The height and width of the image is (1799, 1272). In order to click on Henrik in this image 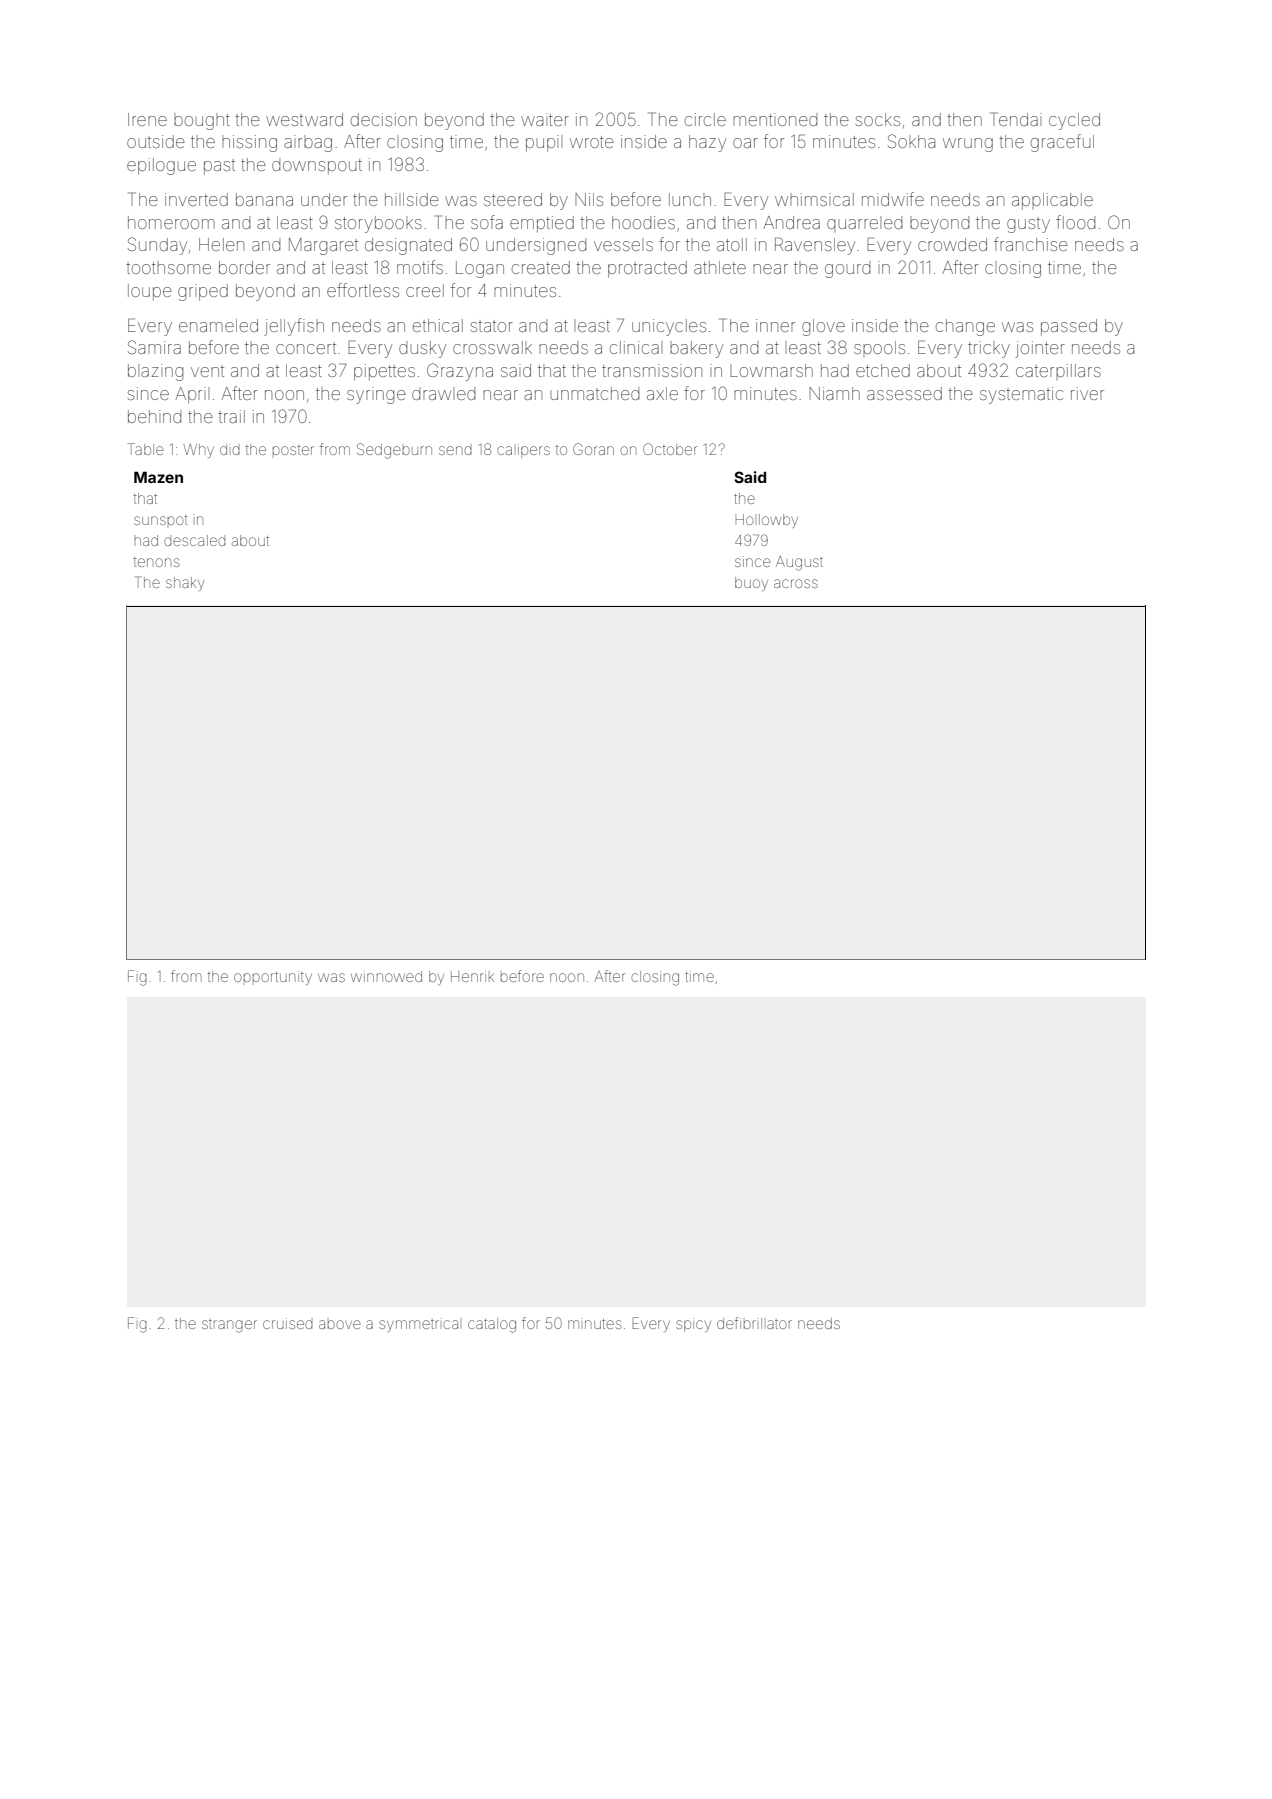, I will do `click(472, 976)`.
